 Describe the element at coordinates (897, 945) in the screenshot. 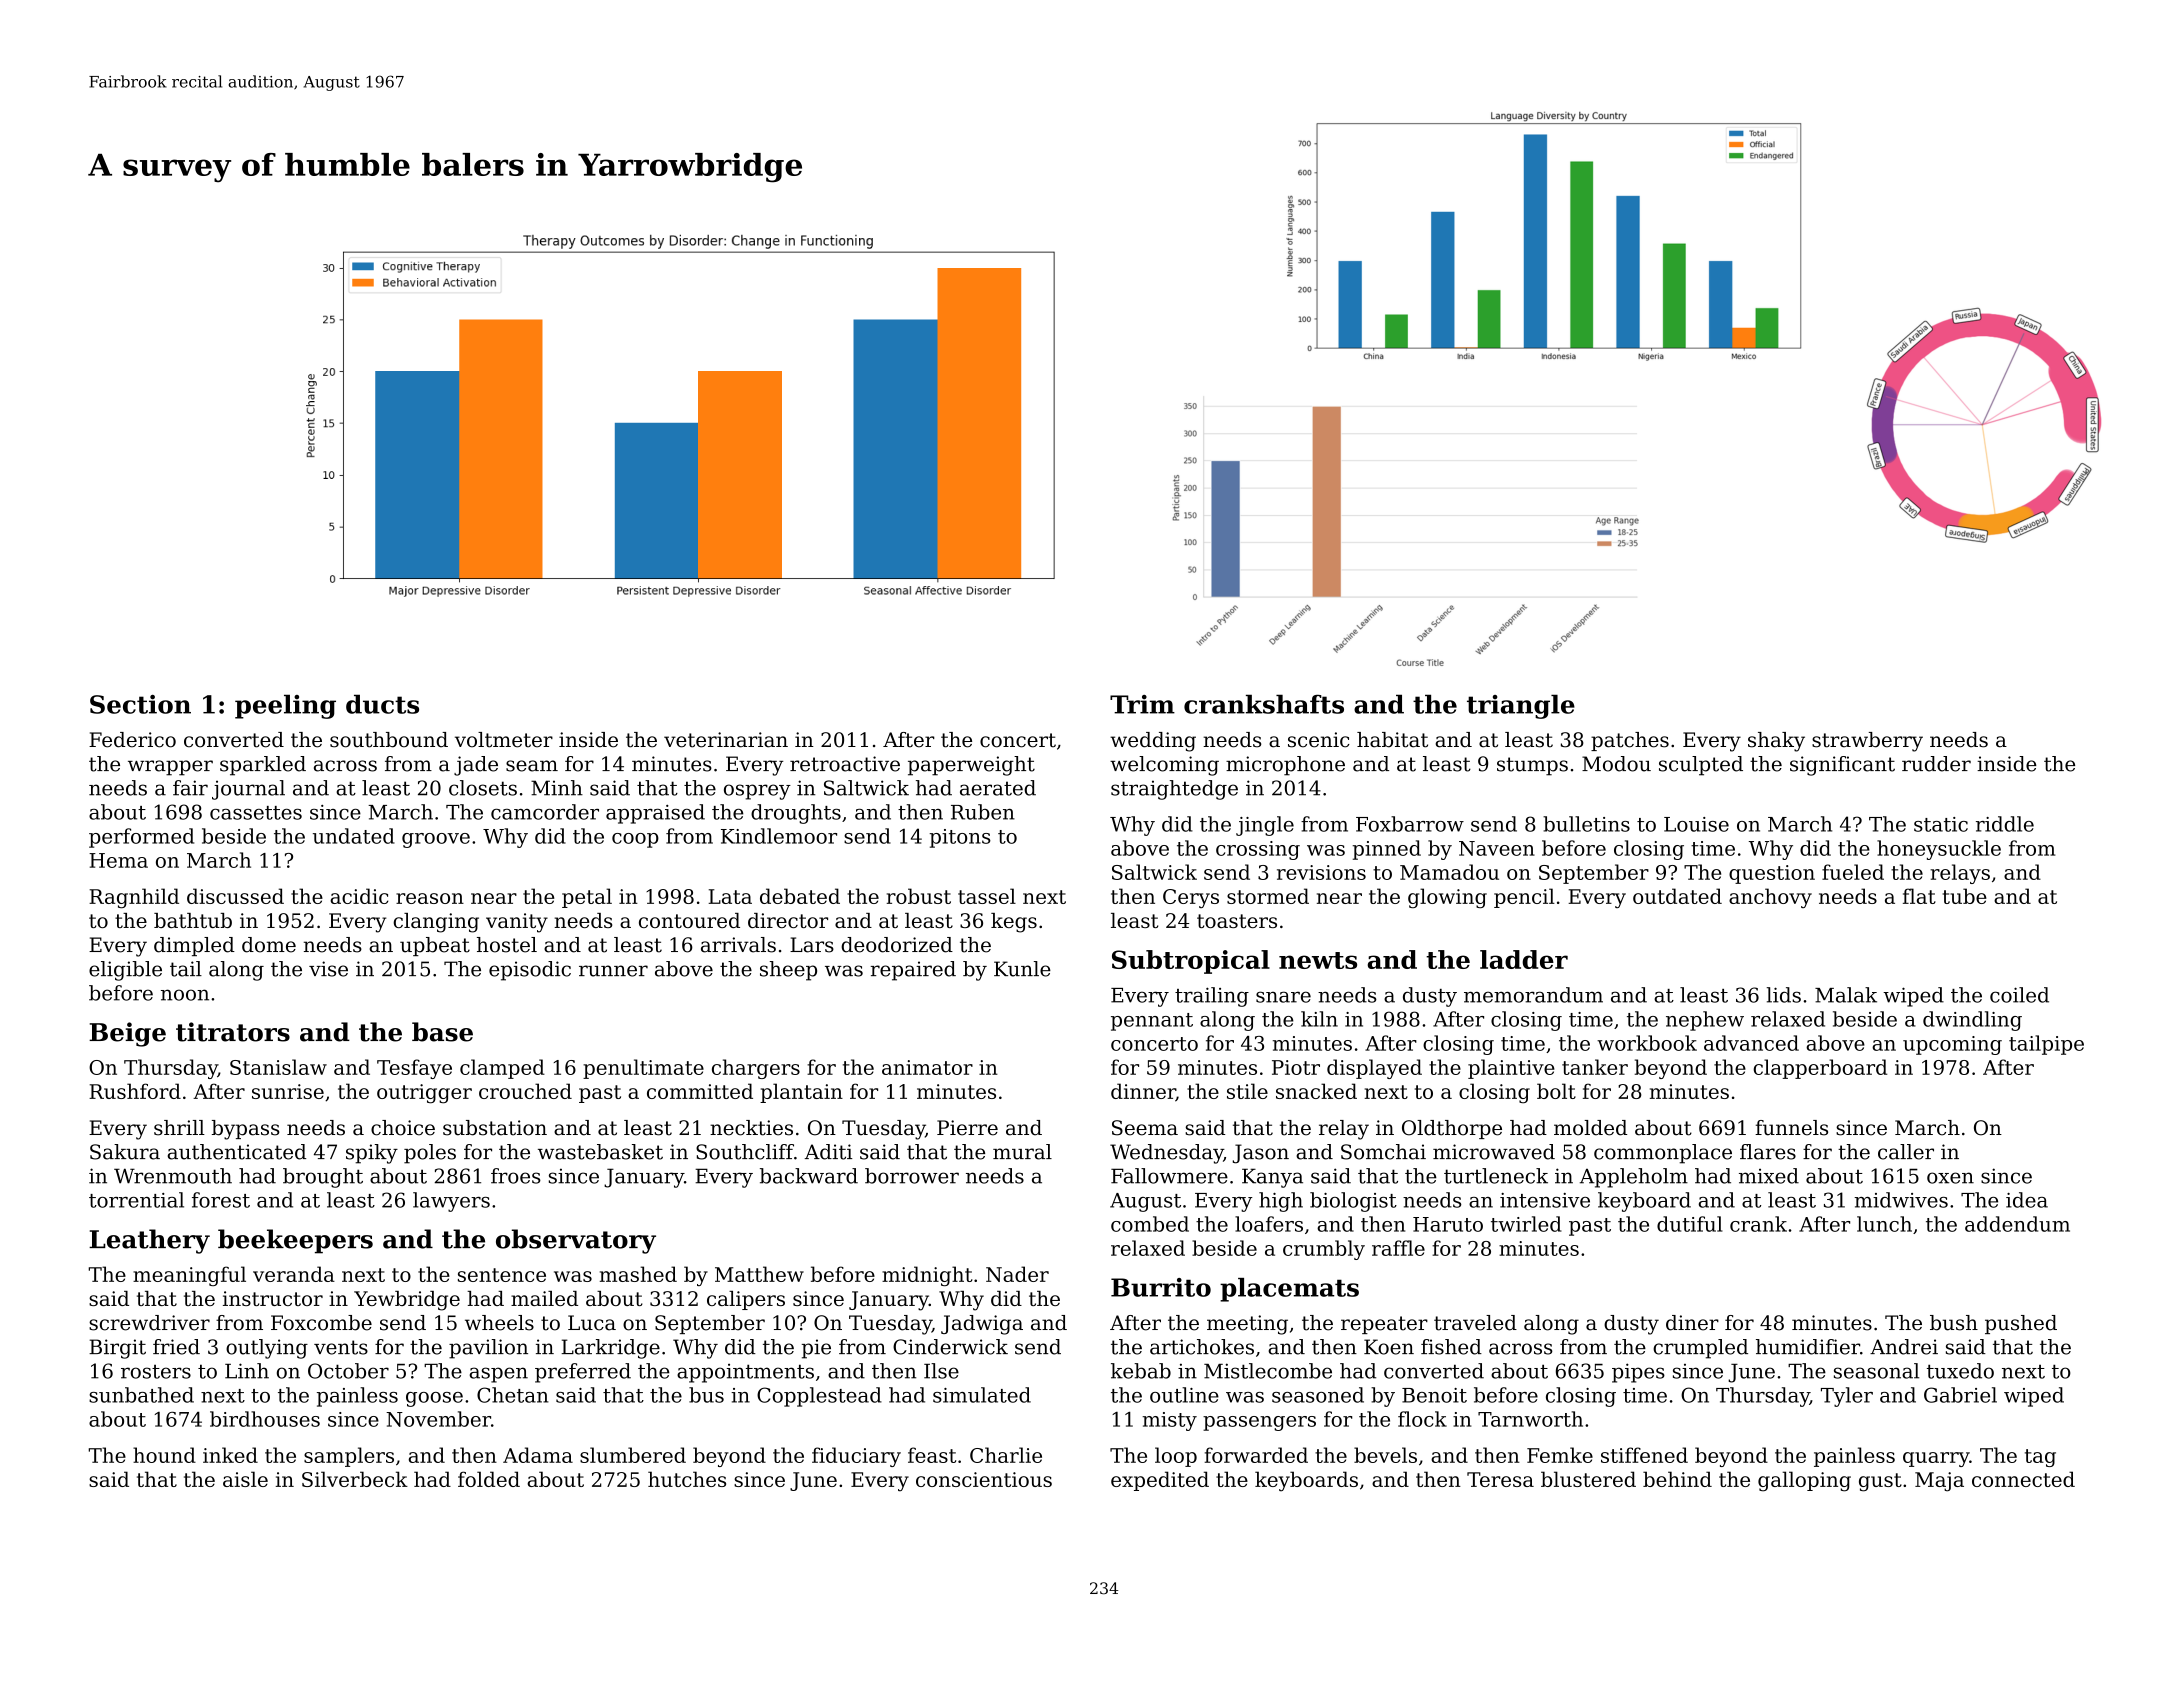

I see `deodorized` at that location.
